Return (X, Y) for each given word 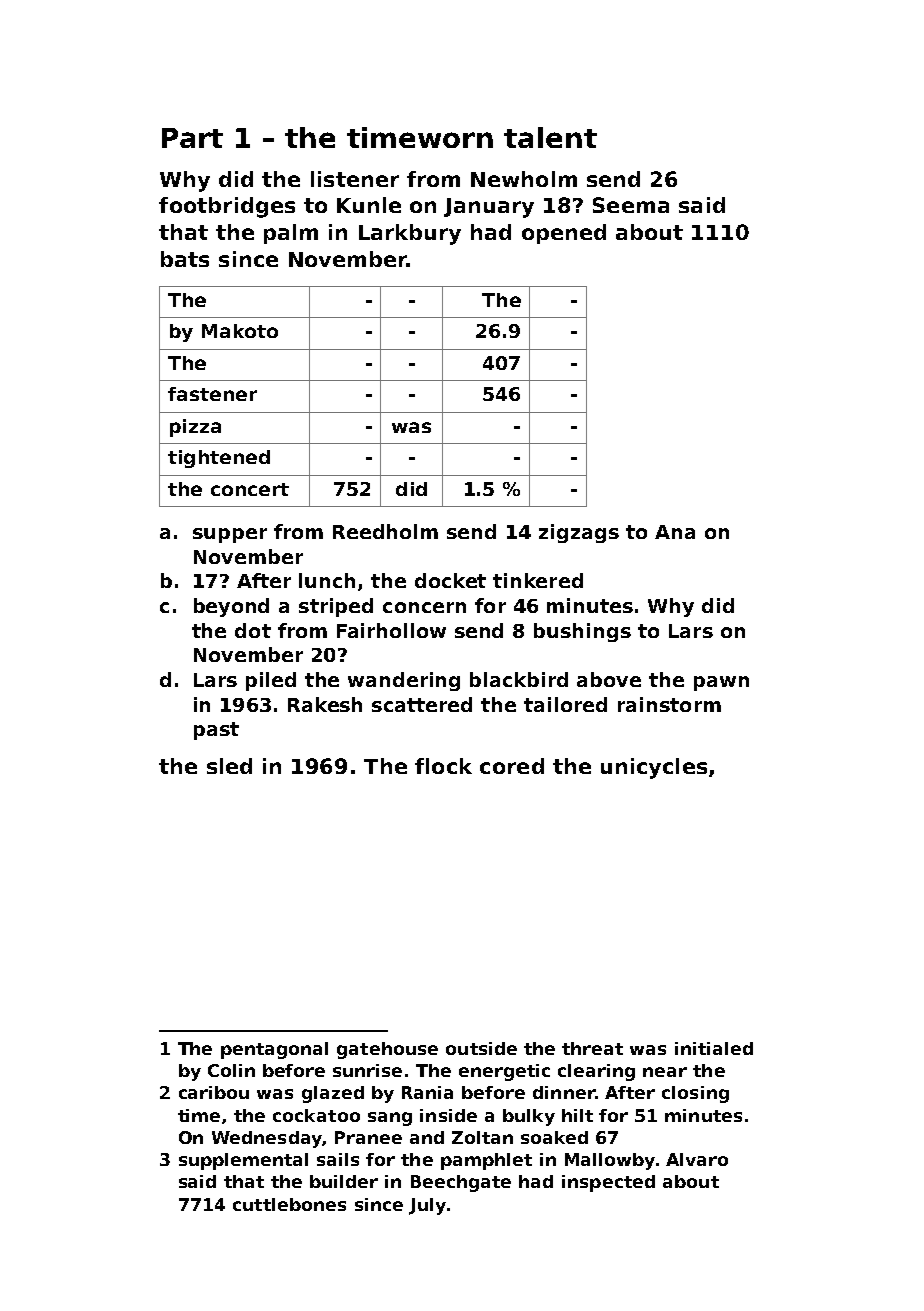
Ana (675, 532)
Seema (631, 205)
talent (550, 137)
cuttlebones (289, 1204)
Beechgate (461, 1183)
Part (192, 138)
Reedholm (385, 531)
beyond (231, 607)
